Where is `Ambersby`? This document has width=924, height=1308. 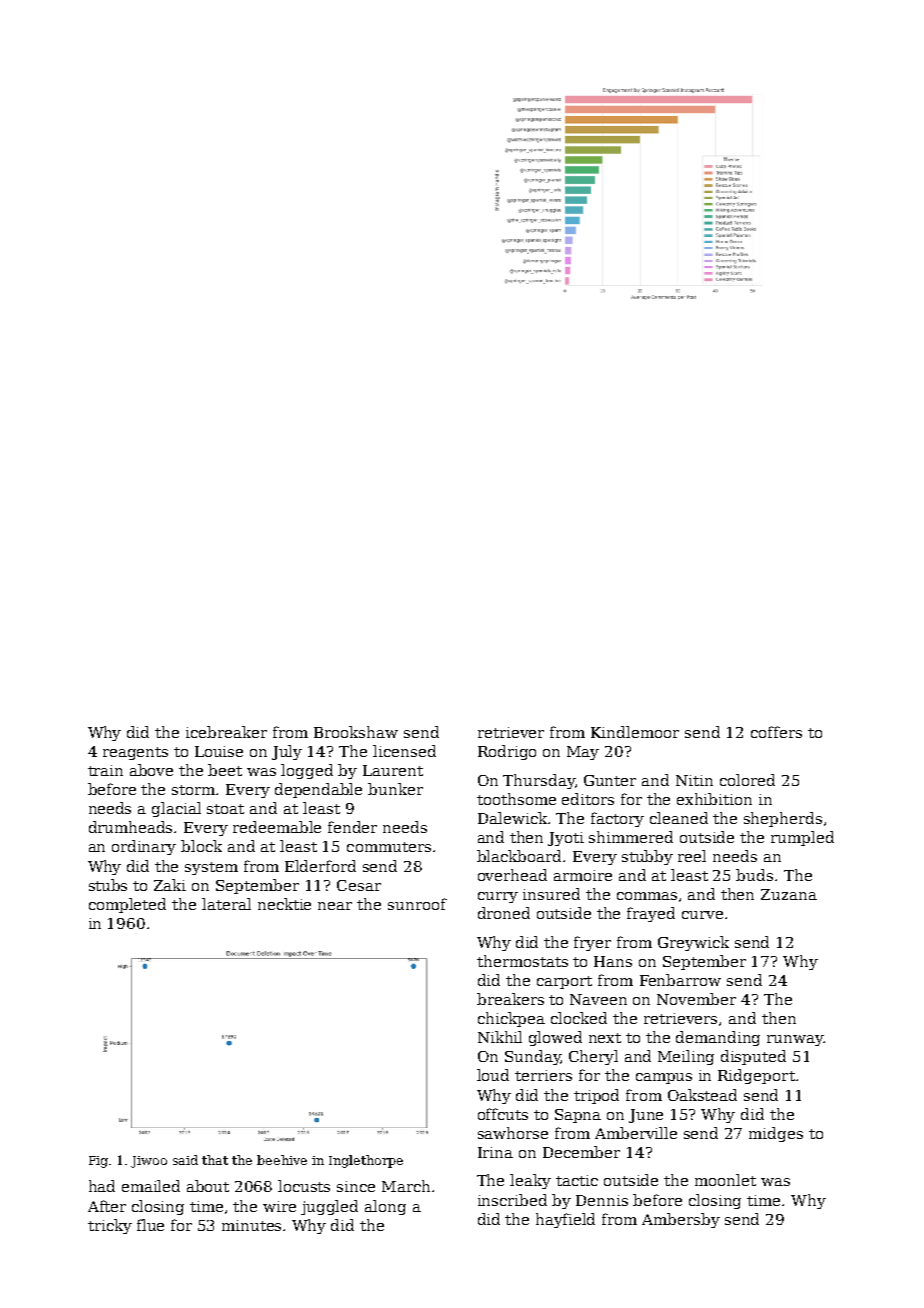 Ambersby is located at coordinates (681, 1220).
